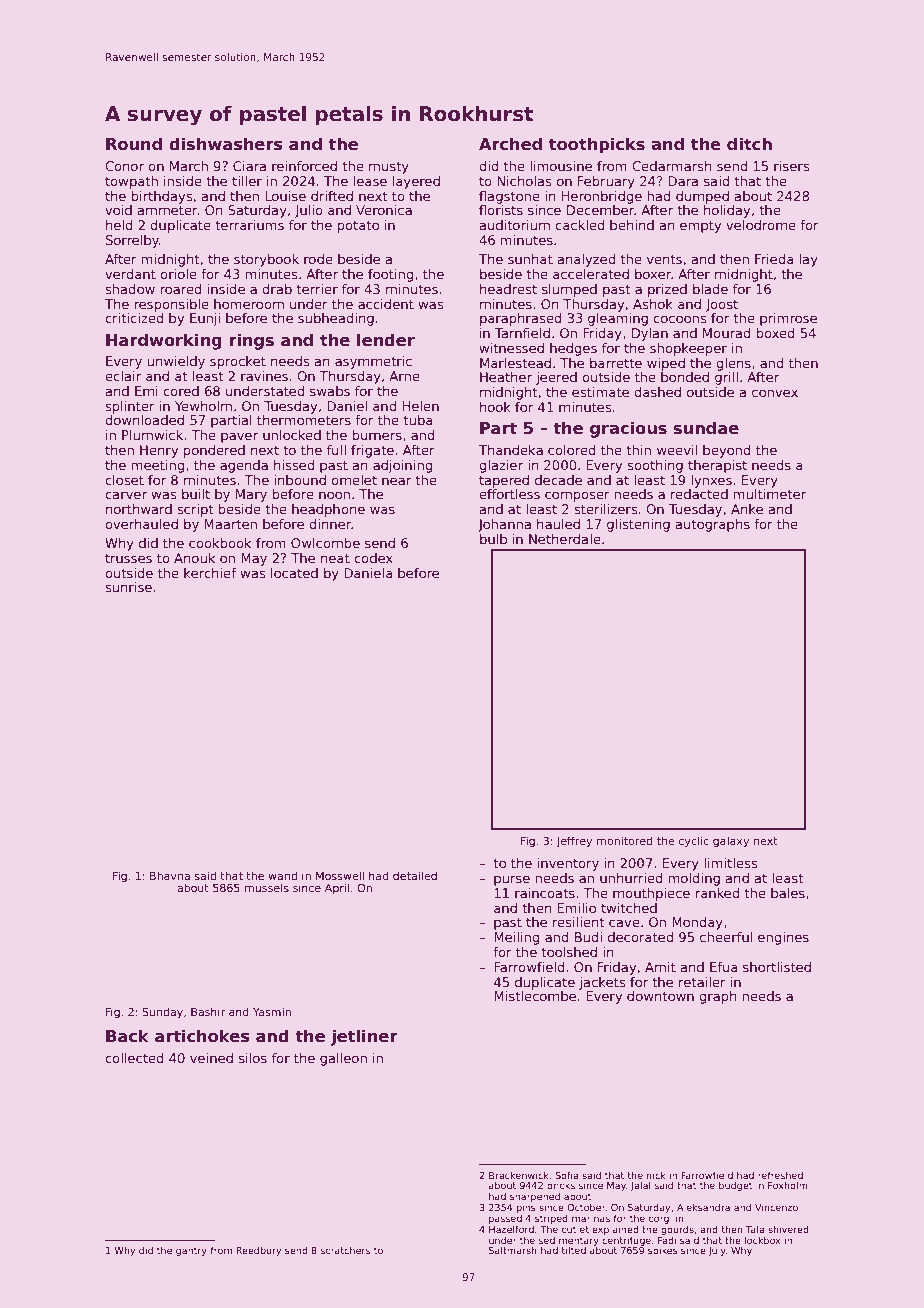  I want to click on downtown, so click(660, 996).
